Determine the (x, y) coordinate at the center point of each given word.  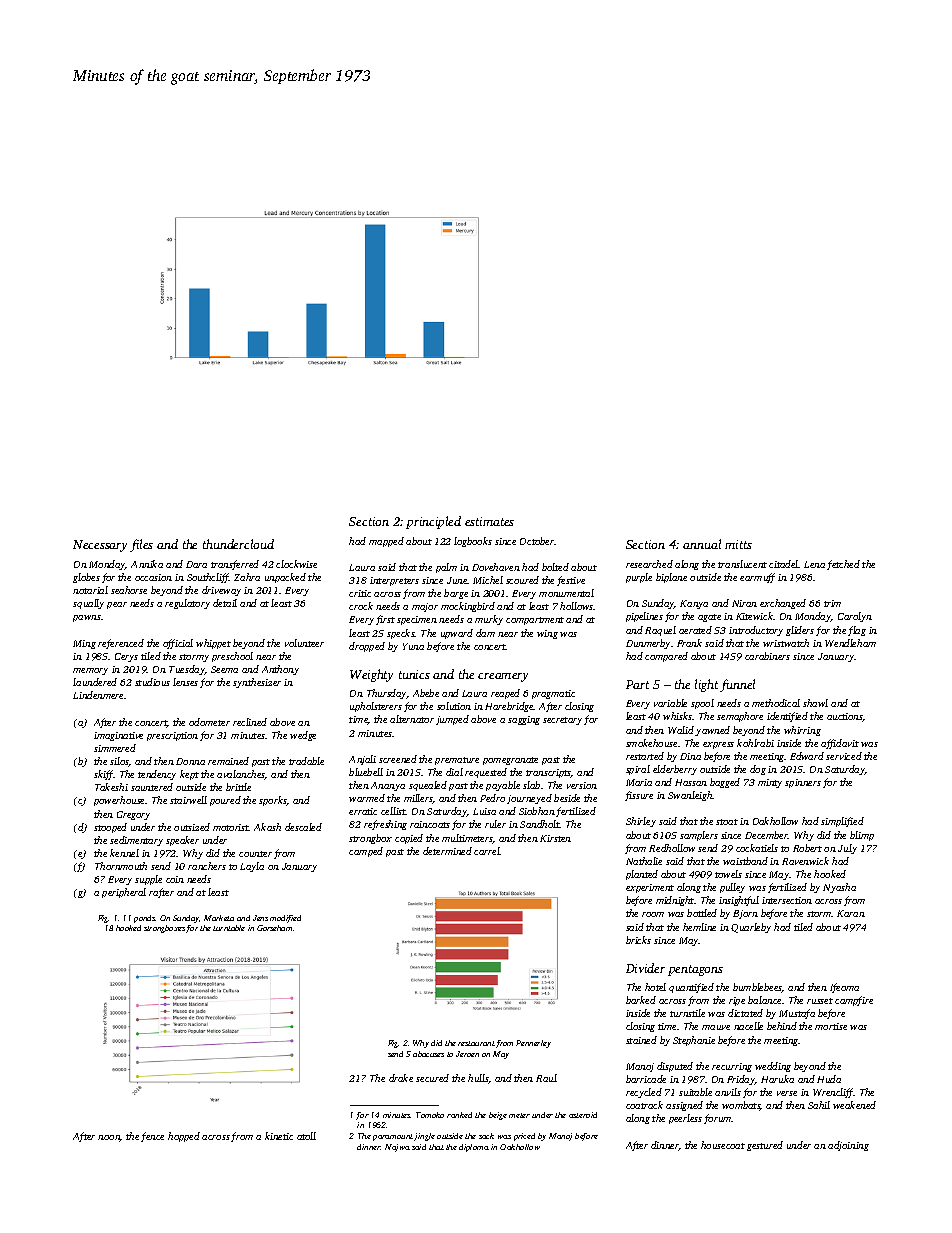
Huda (829, 1079)
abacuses (428, 1054)
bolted (555, 567)
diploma (474, 1148)
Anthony (280, 670)
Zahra (247, 577)
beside (567, 798)
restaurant (476, 1043)
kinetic (279, 1136)
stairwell (188, 800)
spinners (803, 783)
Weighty (371, 675)
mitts (738, 544)
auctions (845, 717)
